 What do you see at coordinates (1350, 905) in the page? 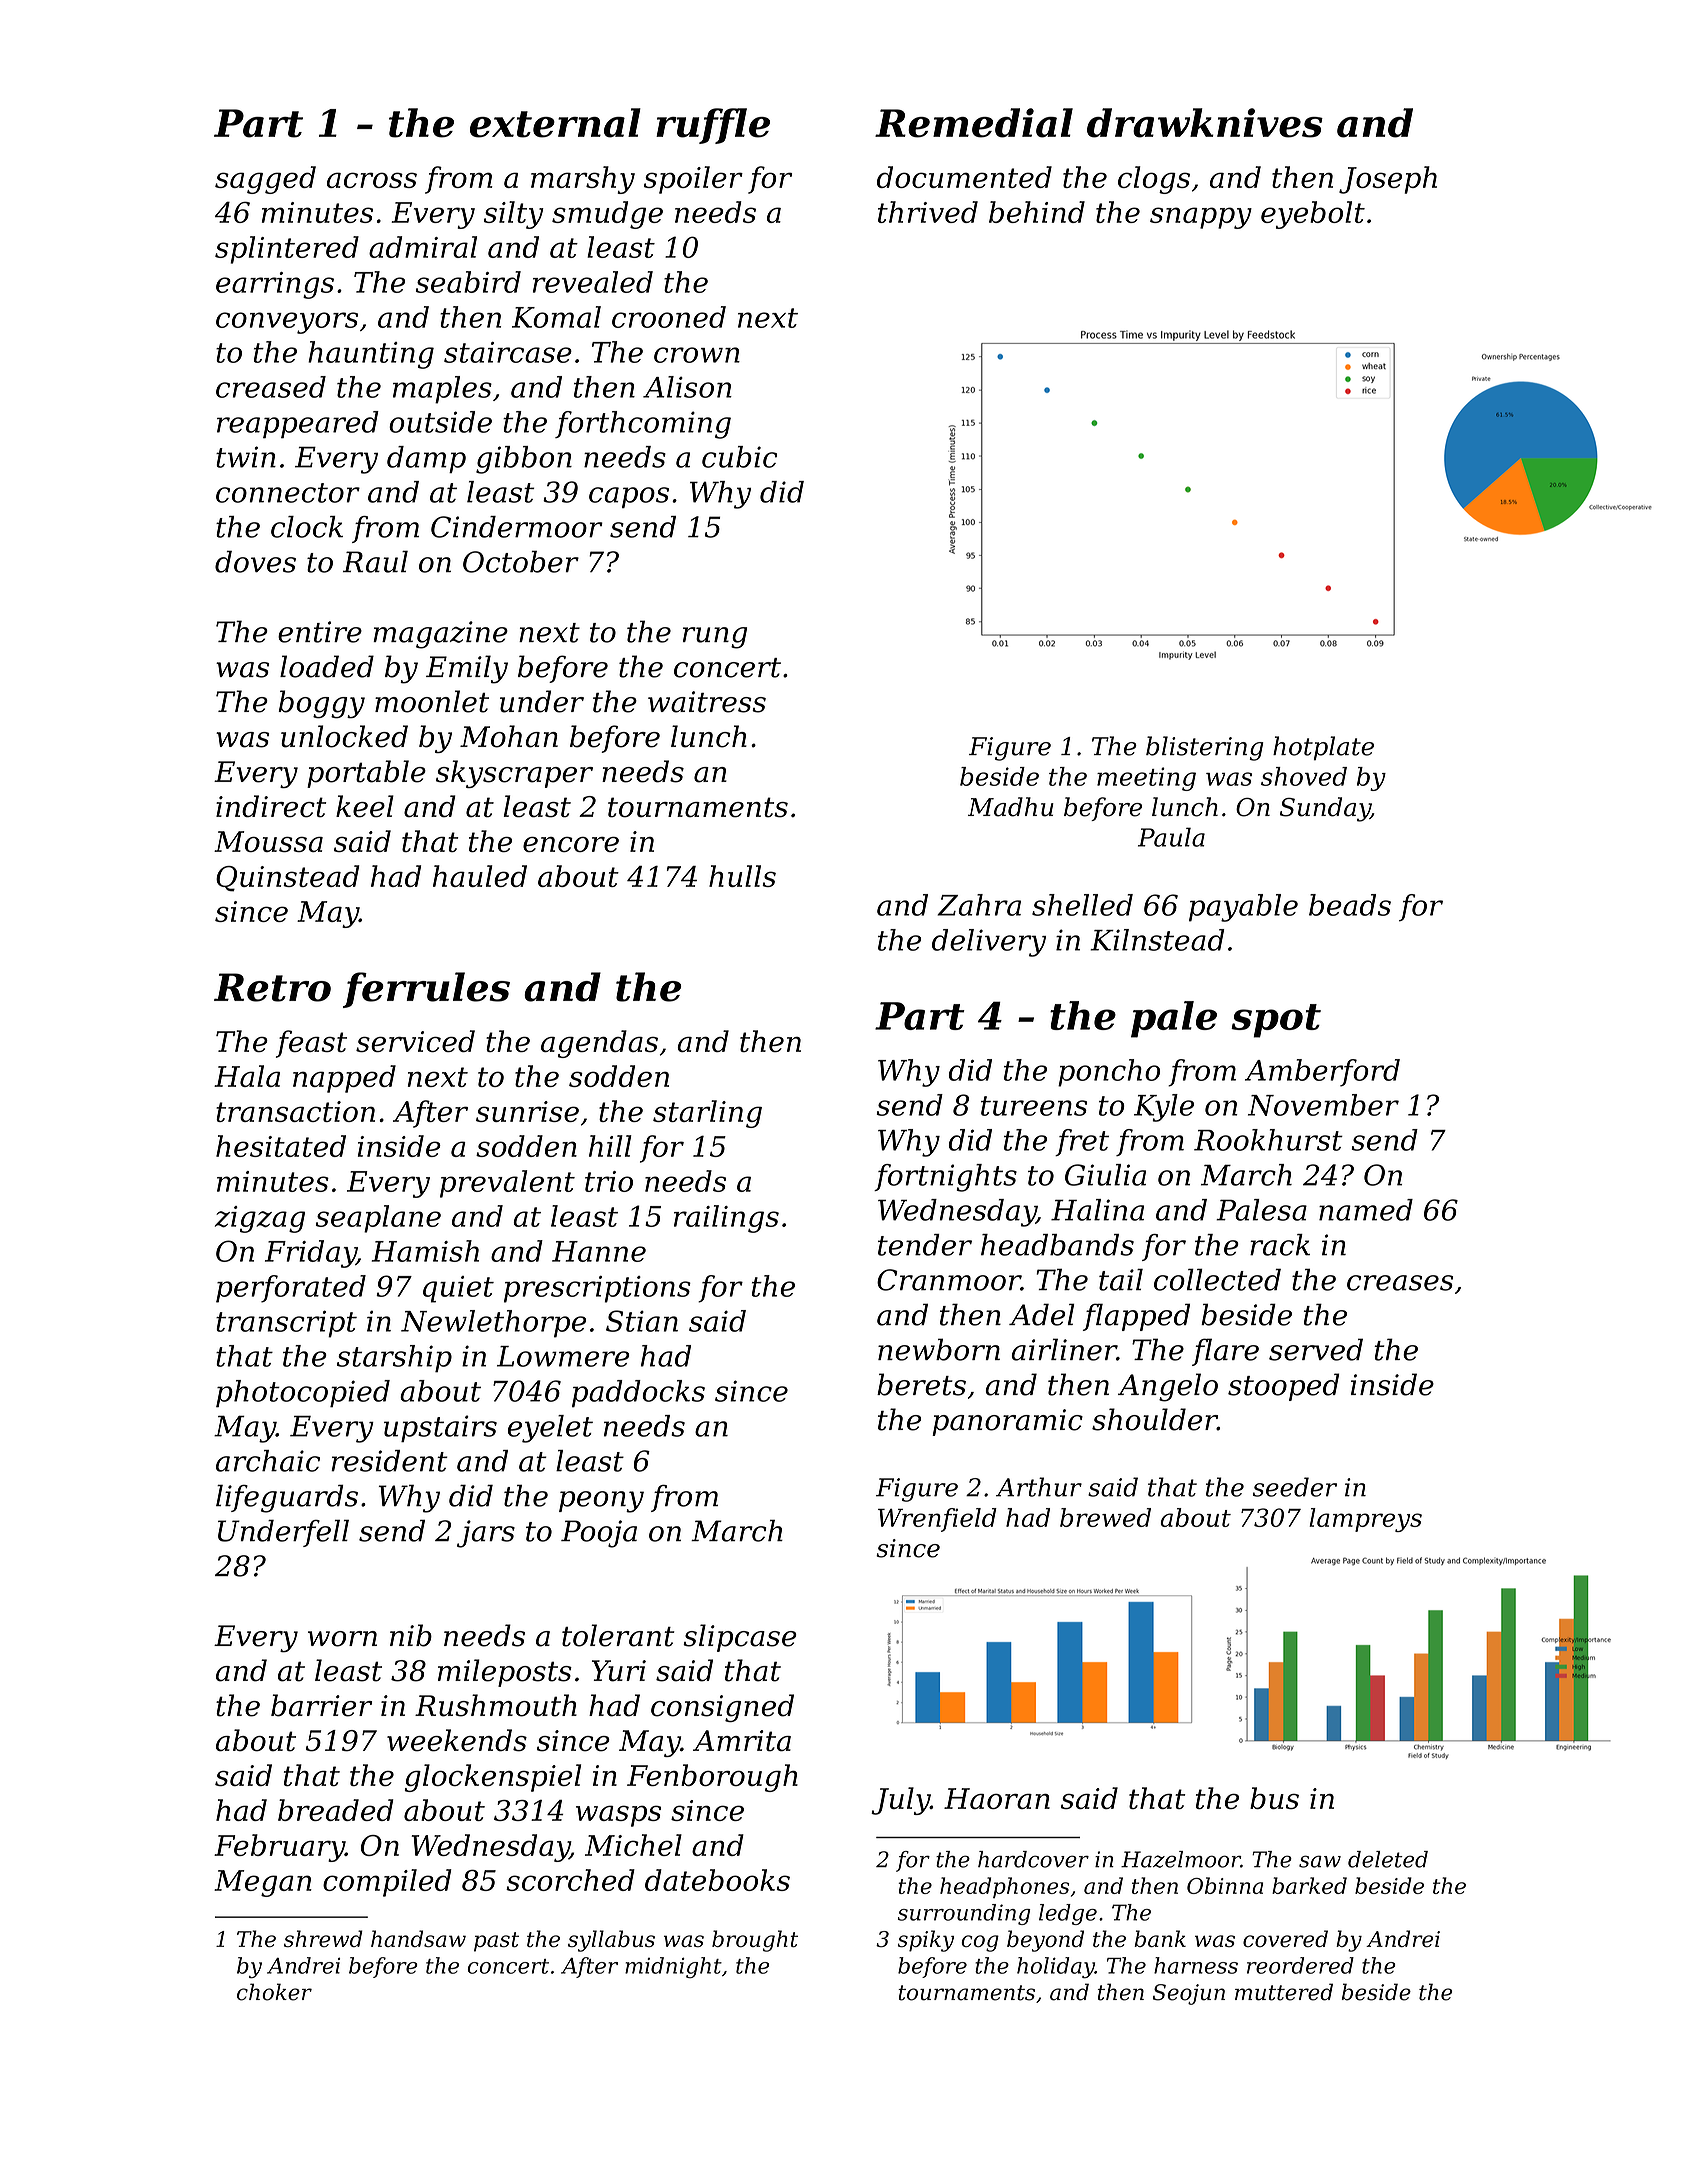
I see `beads` at bounding box center [1350, 905].
